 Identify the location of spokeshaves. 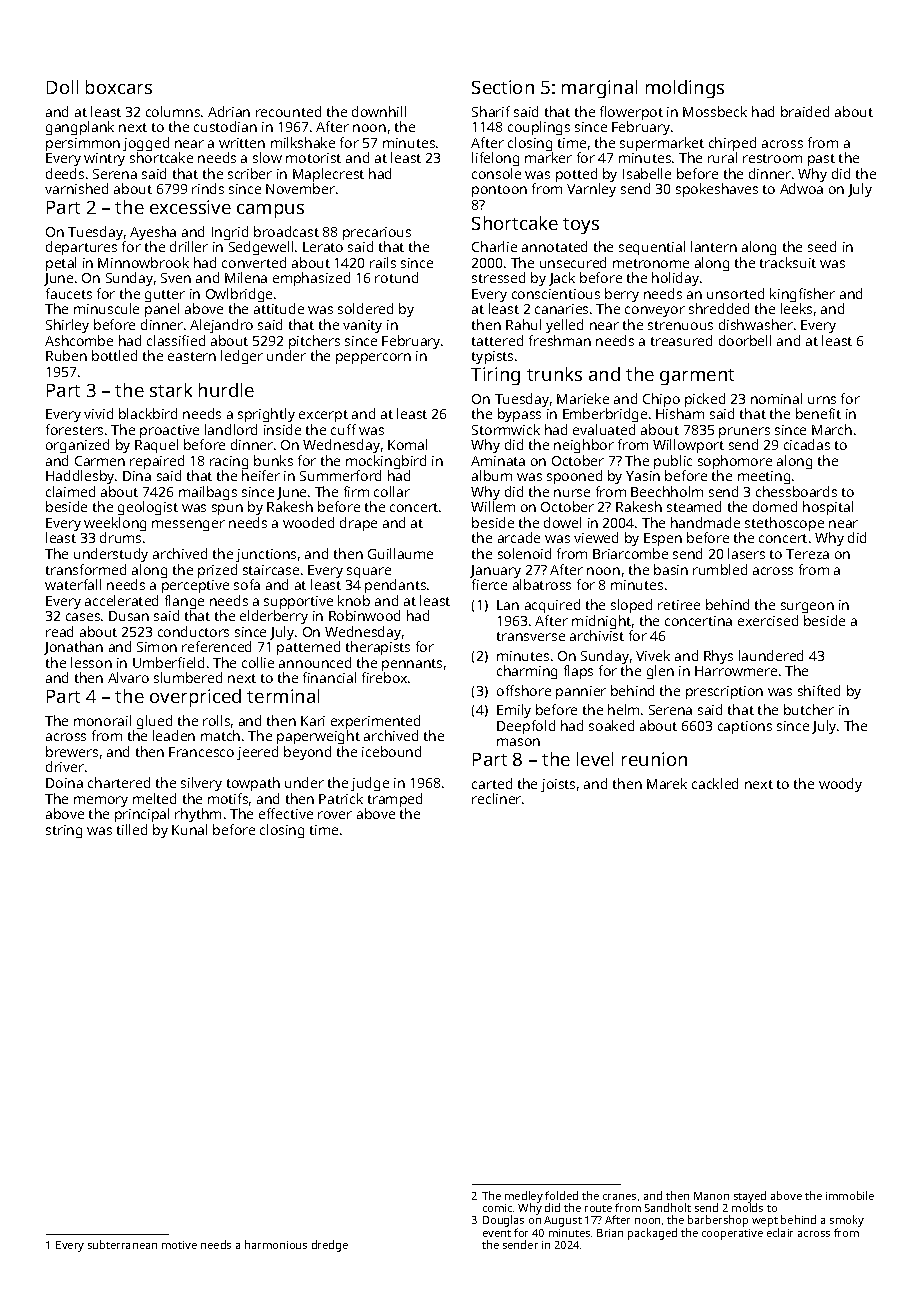
(717, 190).
